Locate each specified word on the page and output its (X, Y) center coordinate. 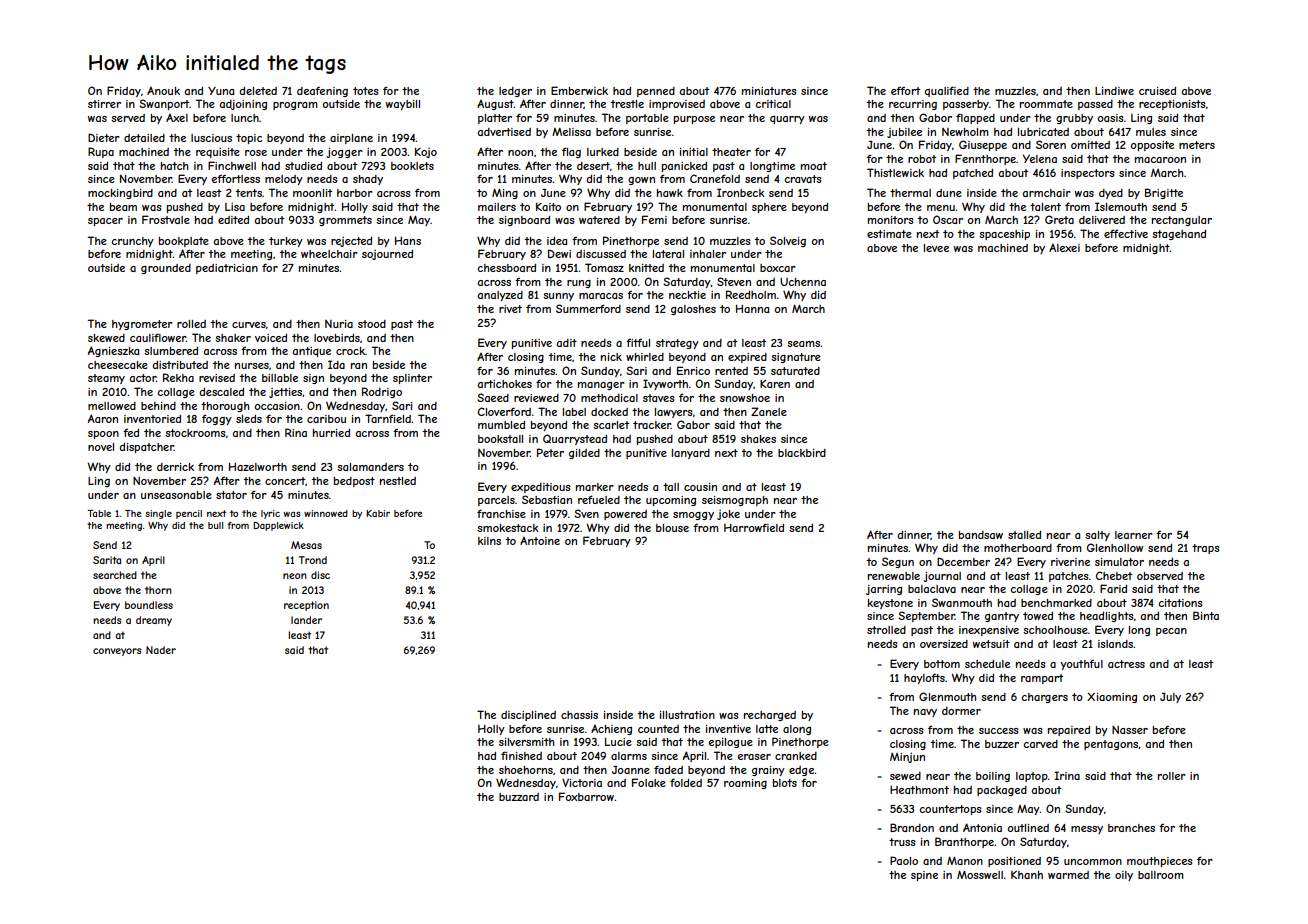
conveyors (117, 652)
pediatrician (227, 269)
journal (942, 576)
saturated (795, 371)
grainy (768, 771)
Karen (775, 383)
